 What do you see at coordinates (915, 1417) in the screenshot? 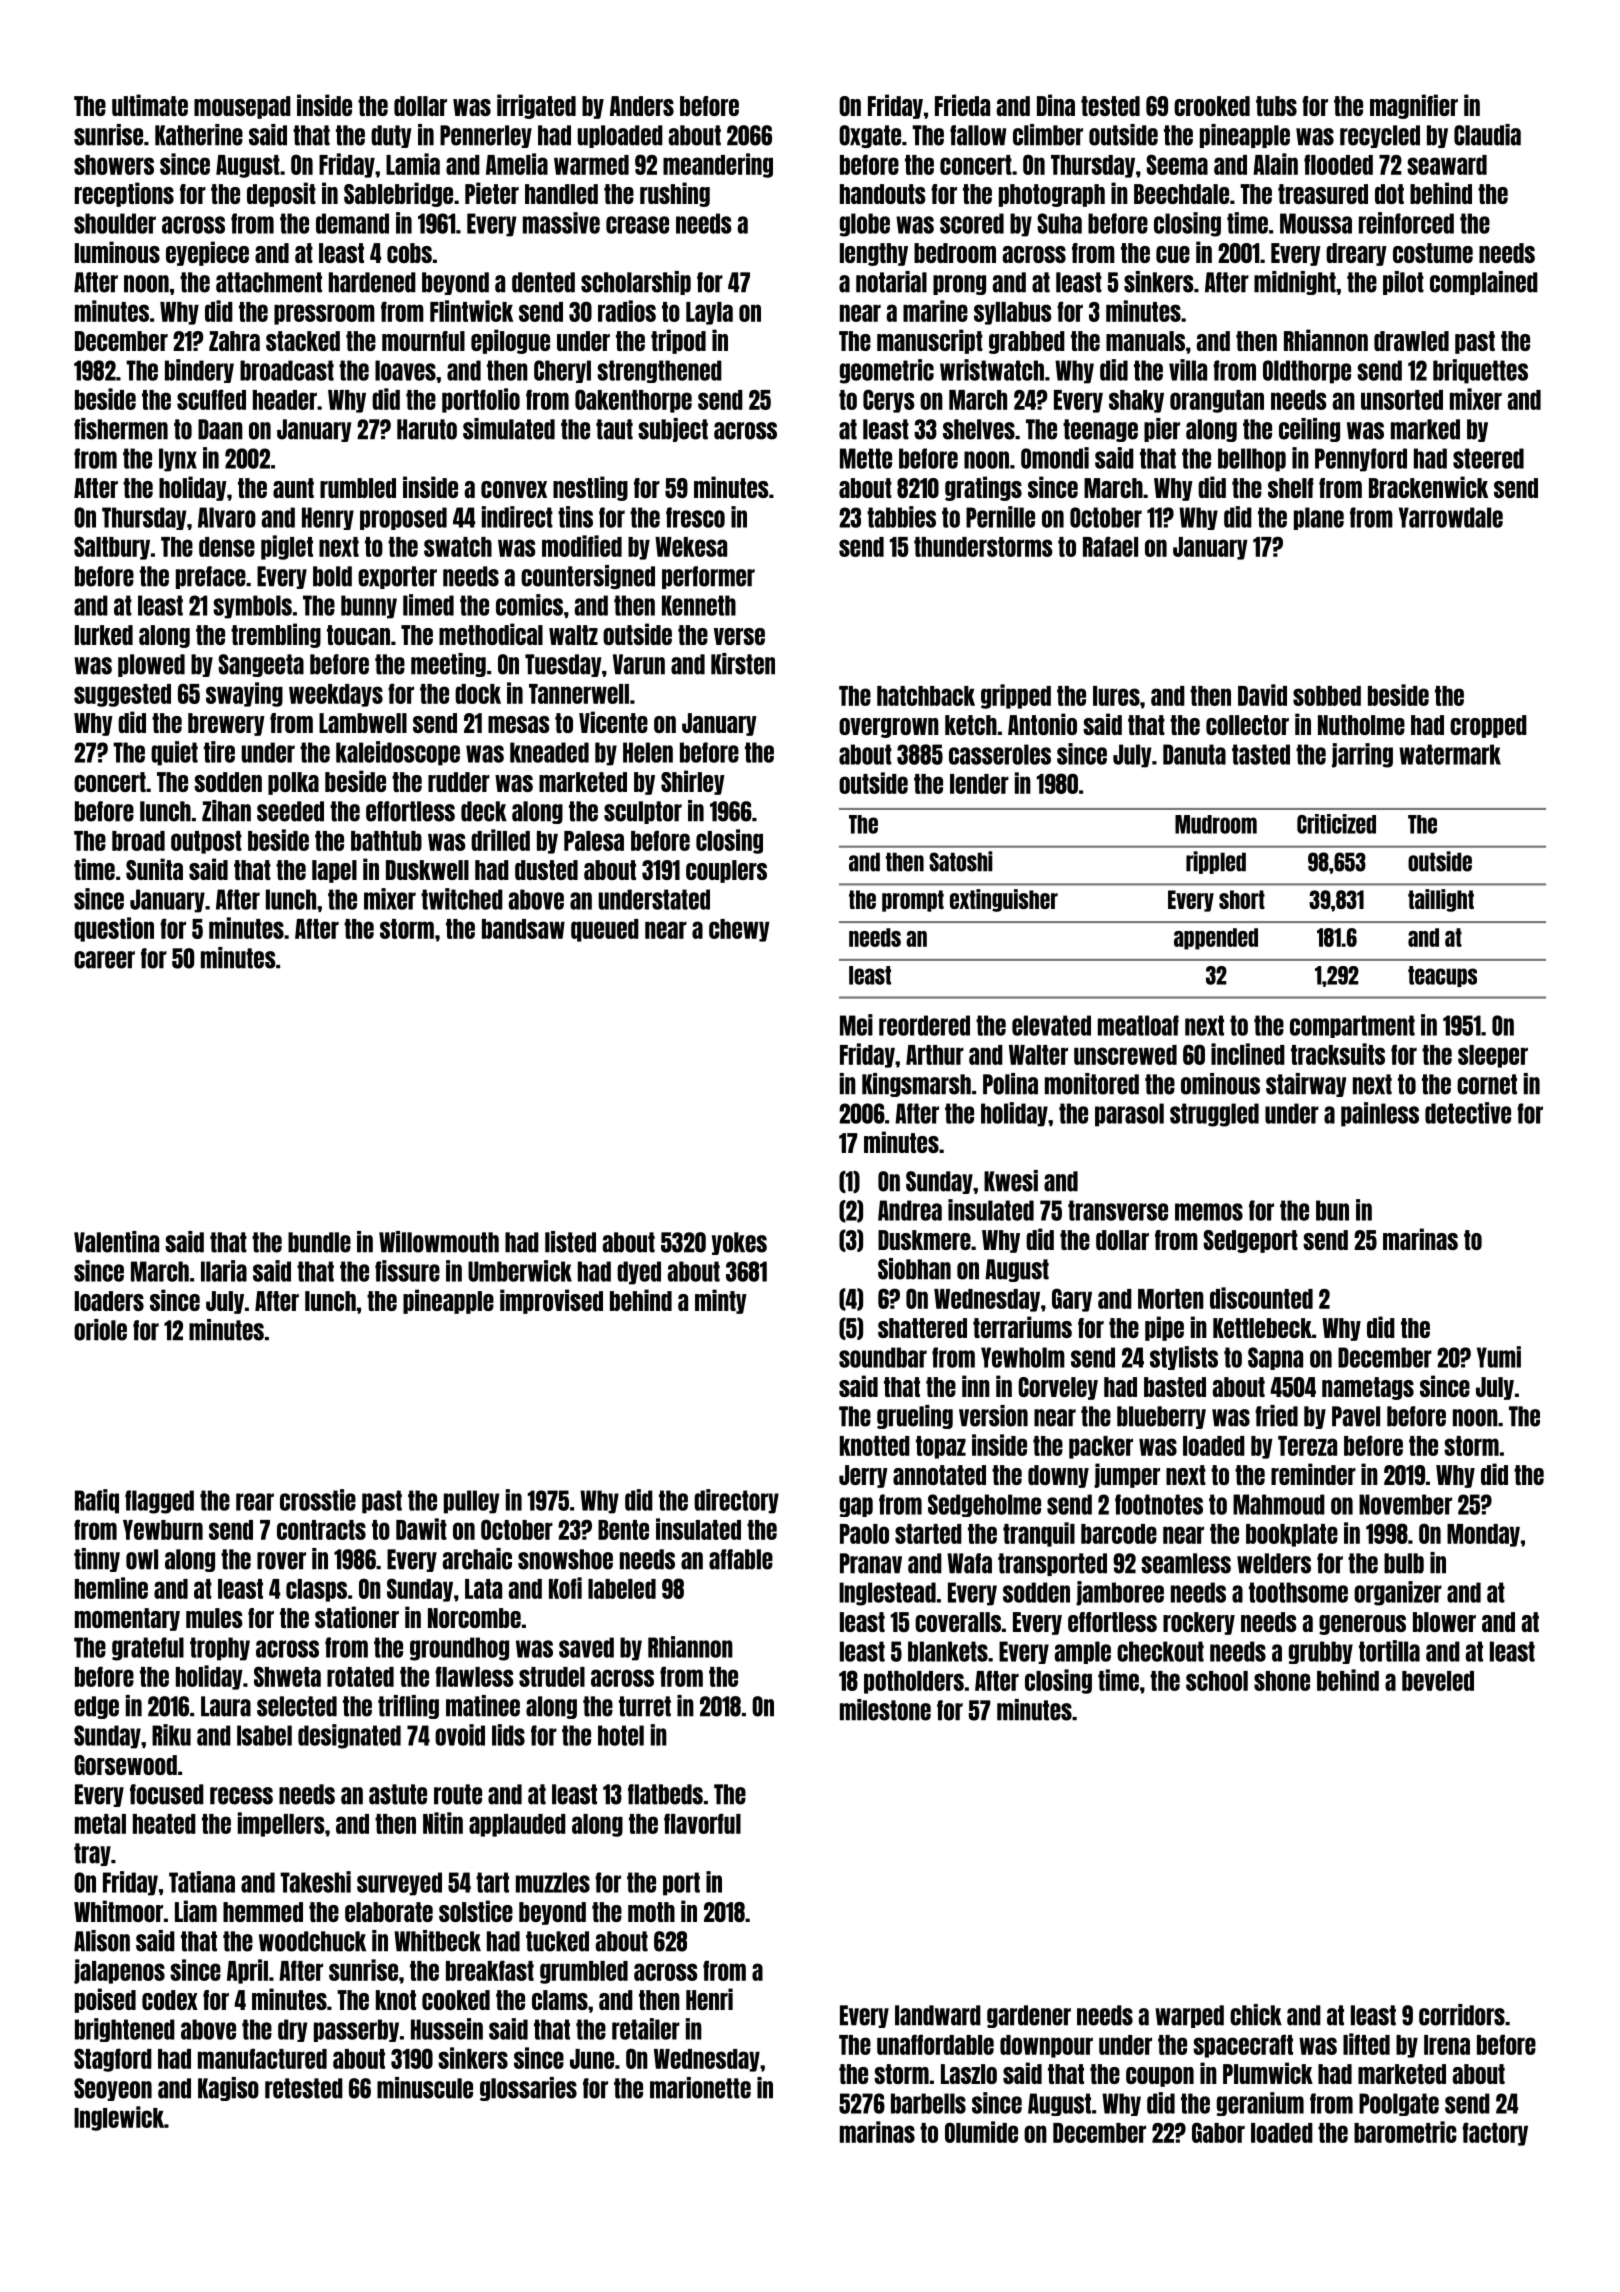
I see `grueling` at bounding box center [915, 1417].
